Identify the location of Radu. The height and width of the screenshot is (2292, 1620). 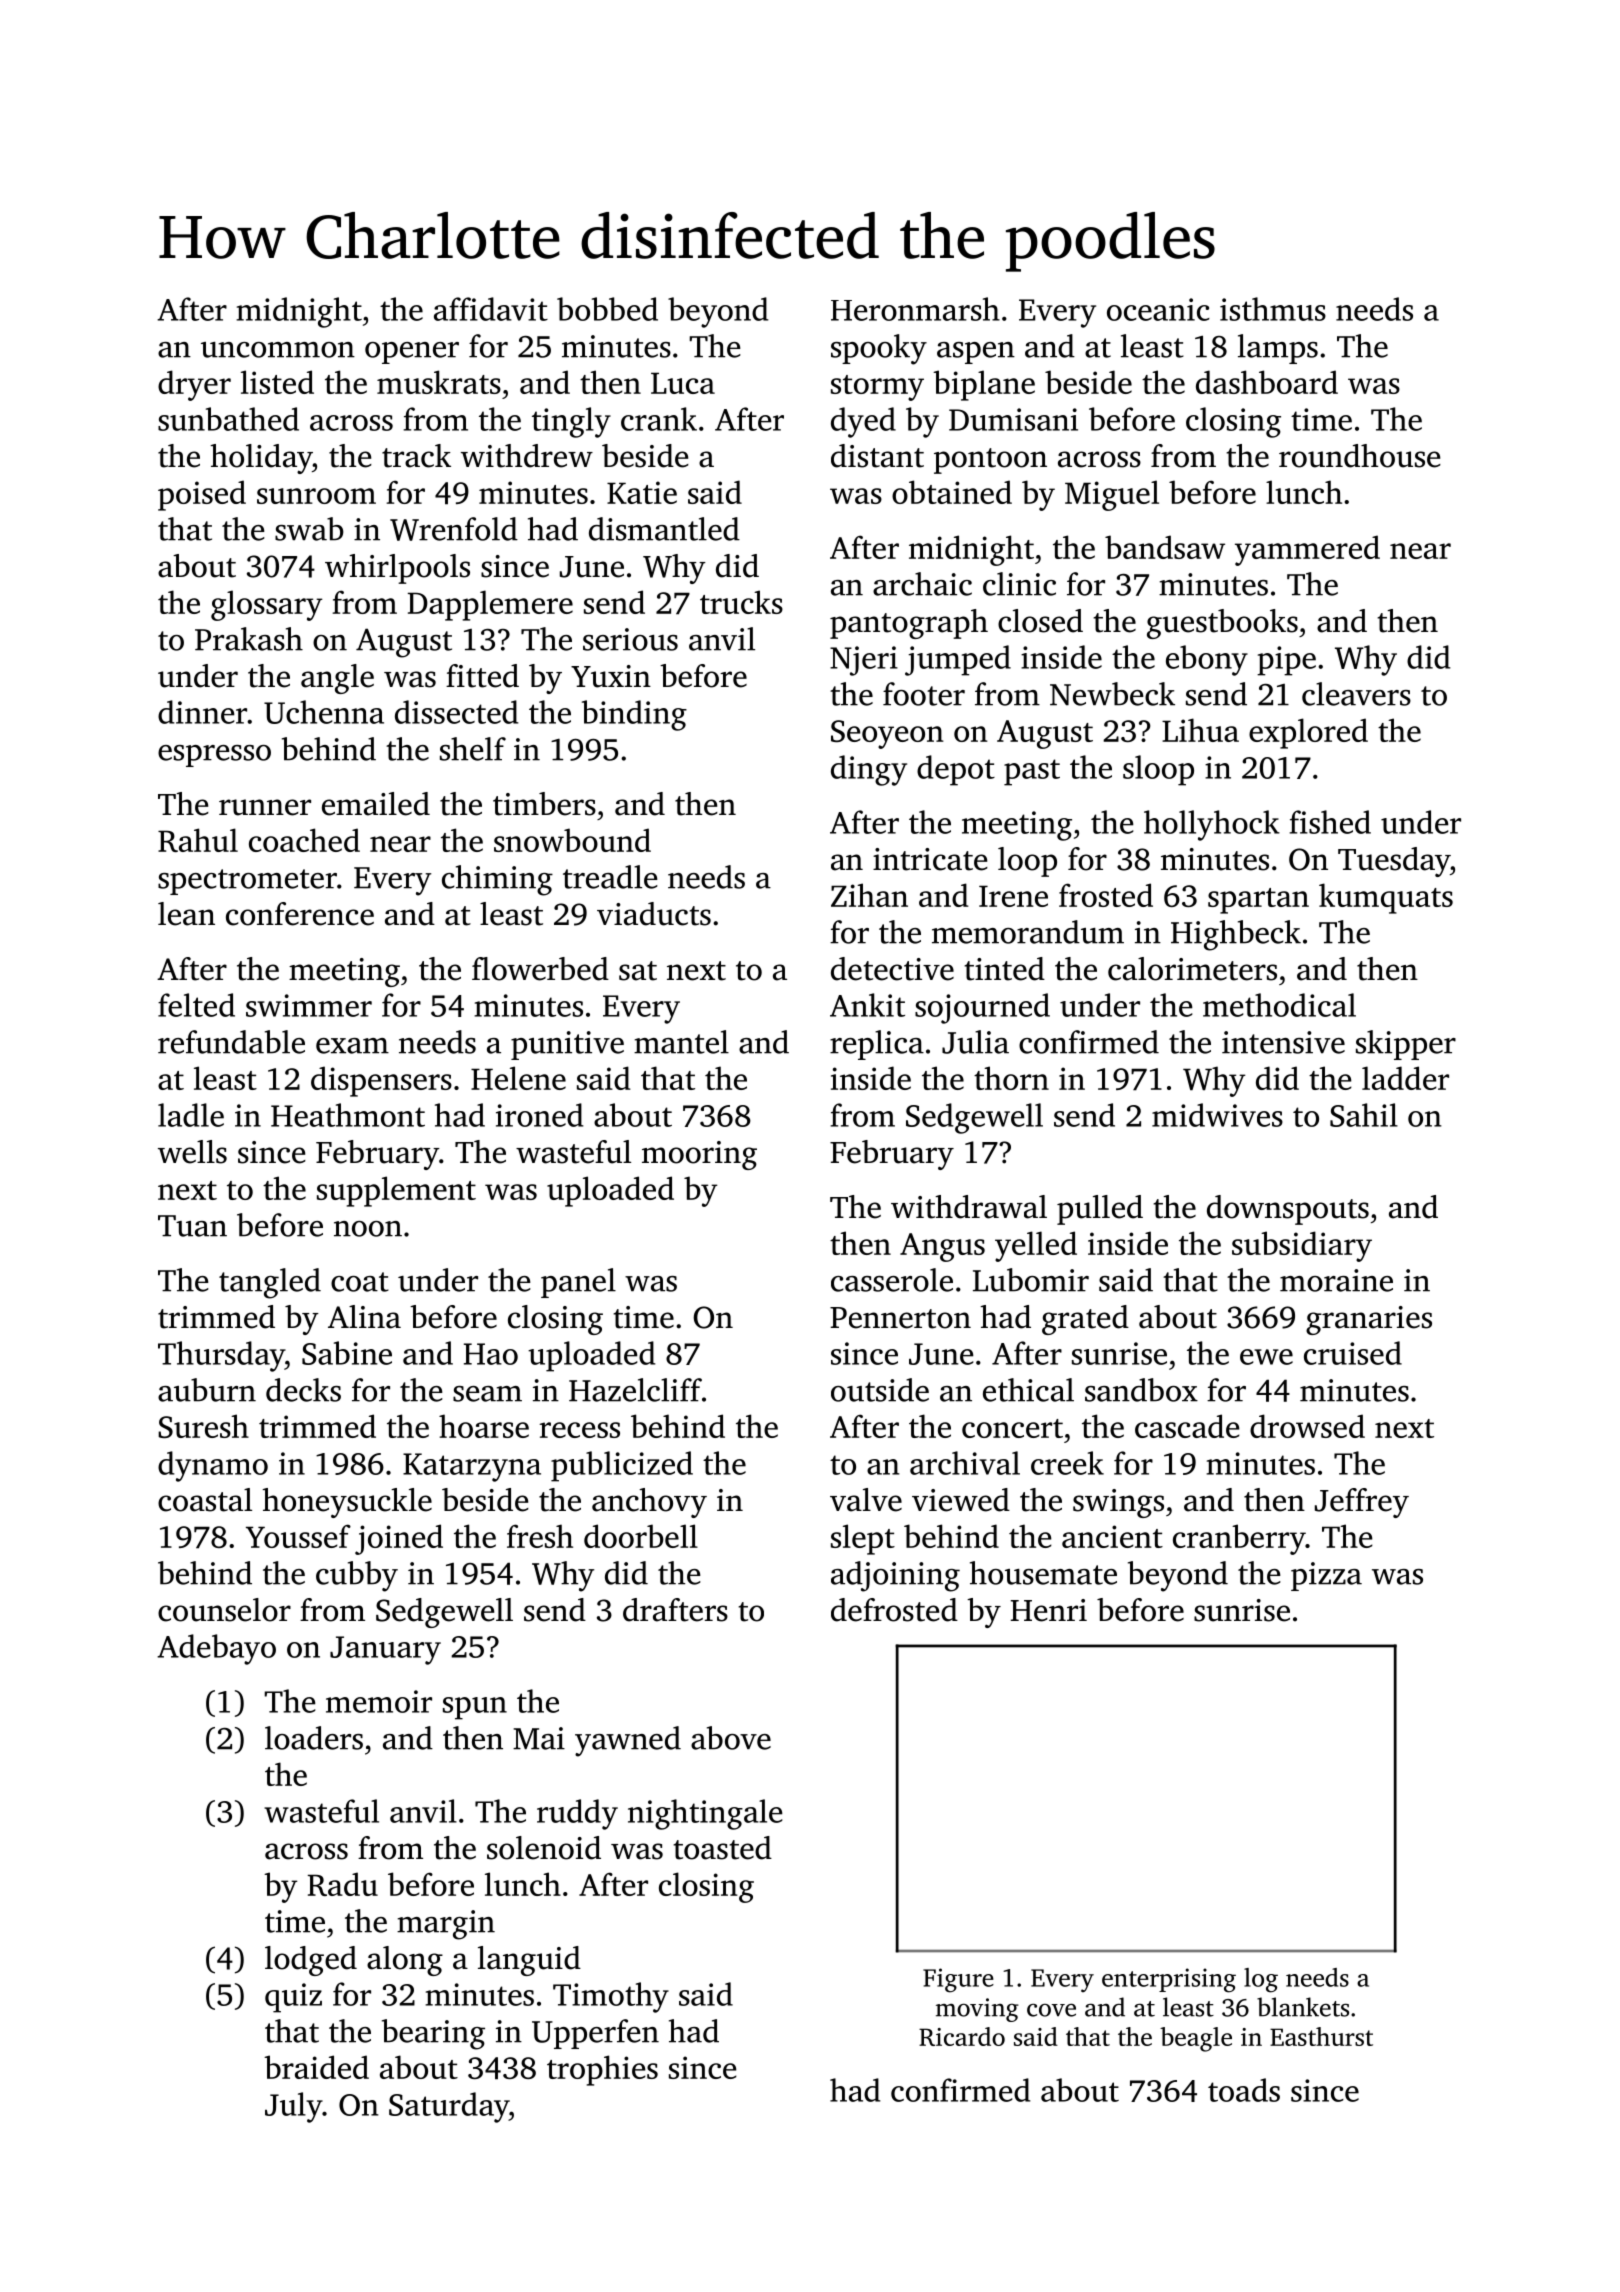
(343, 1884).
